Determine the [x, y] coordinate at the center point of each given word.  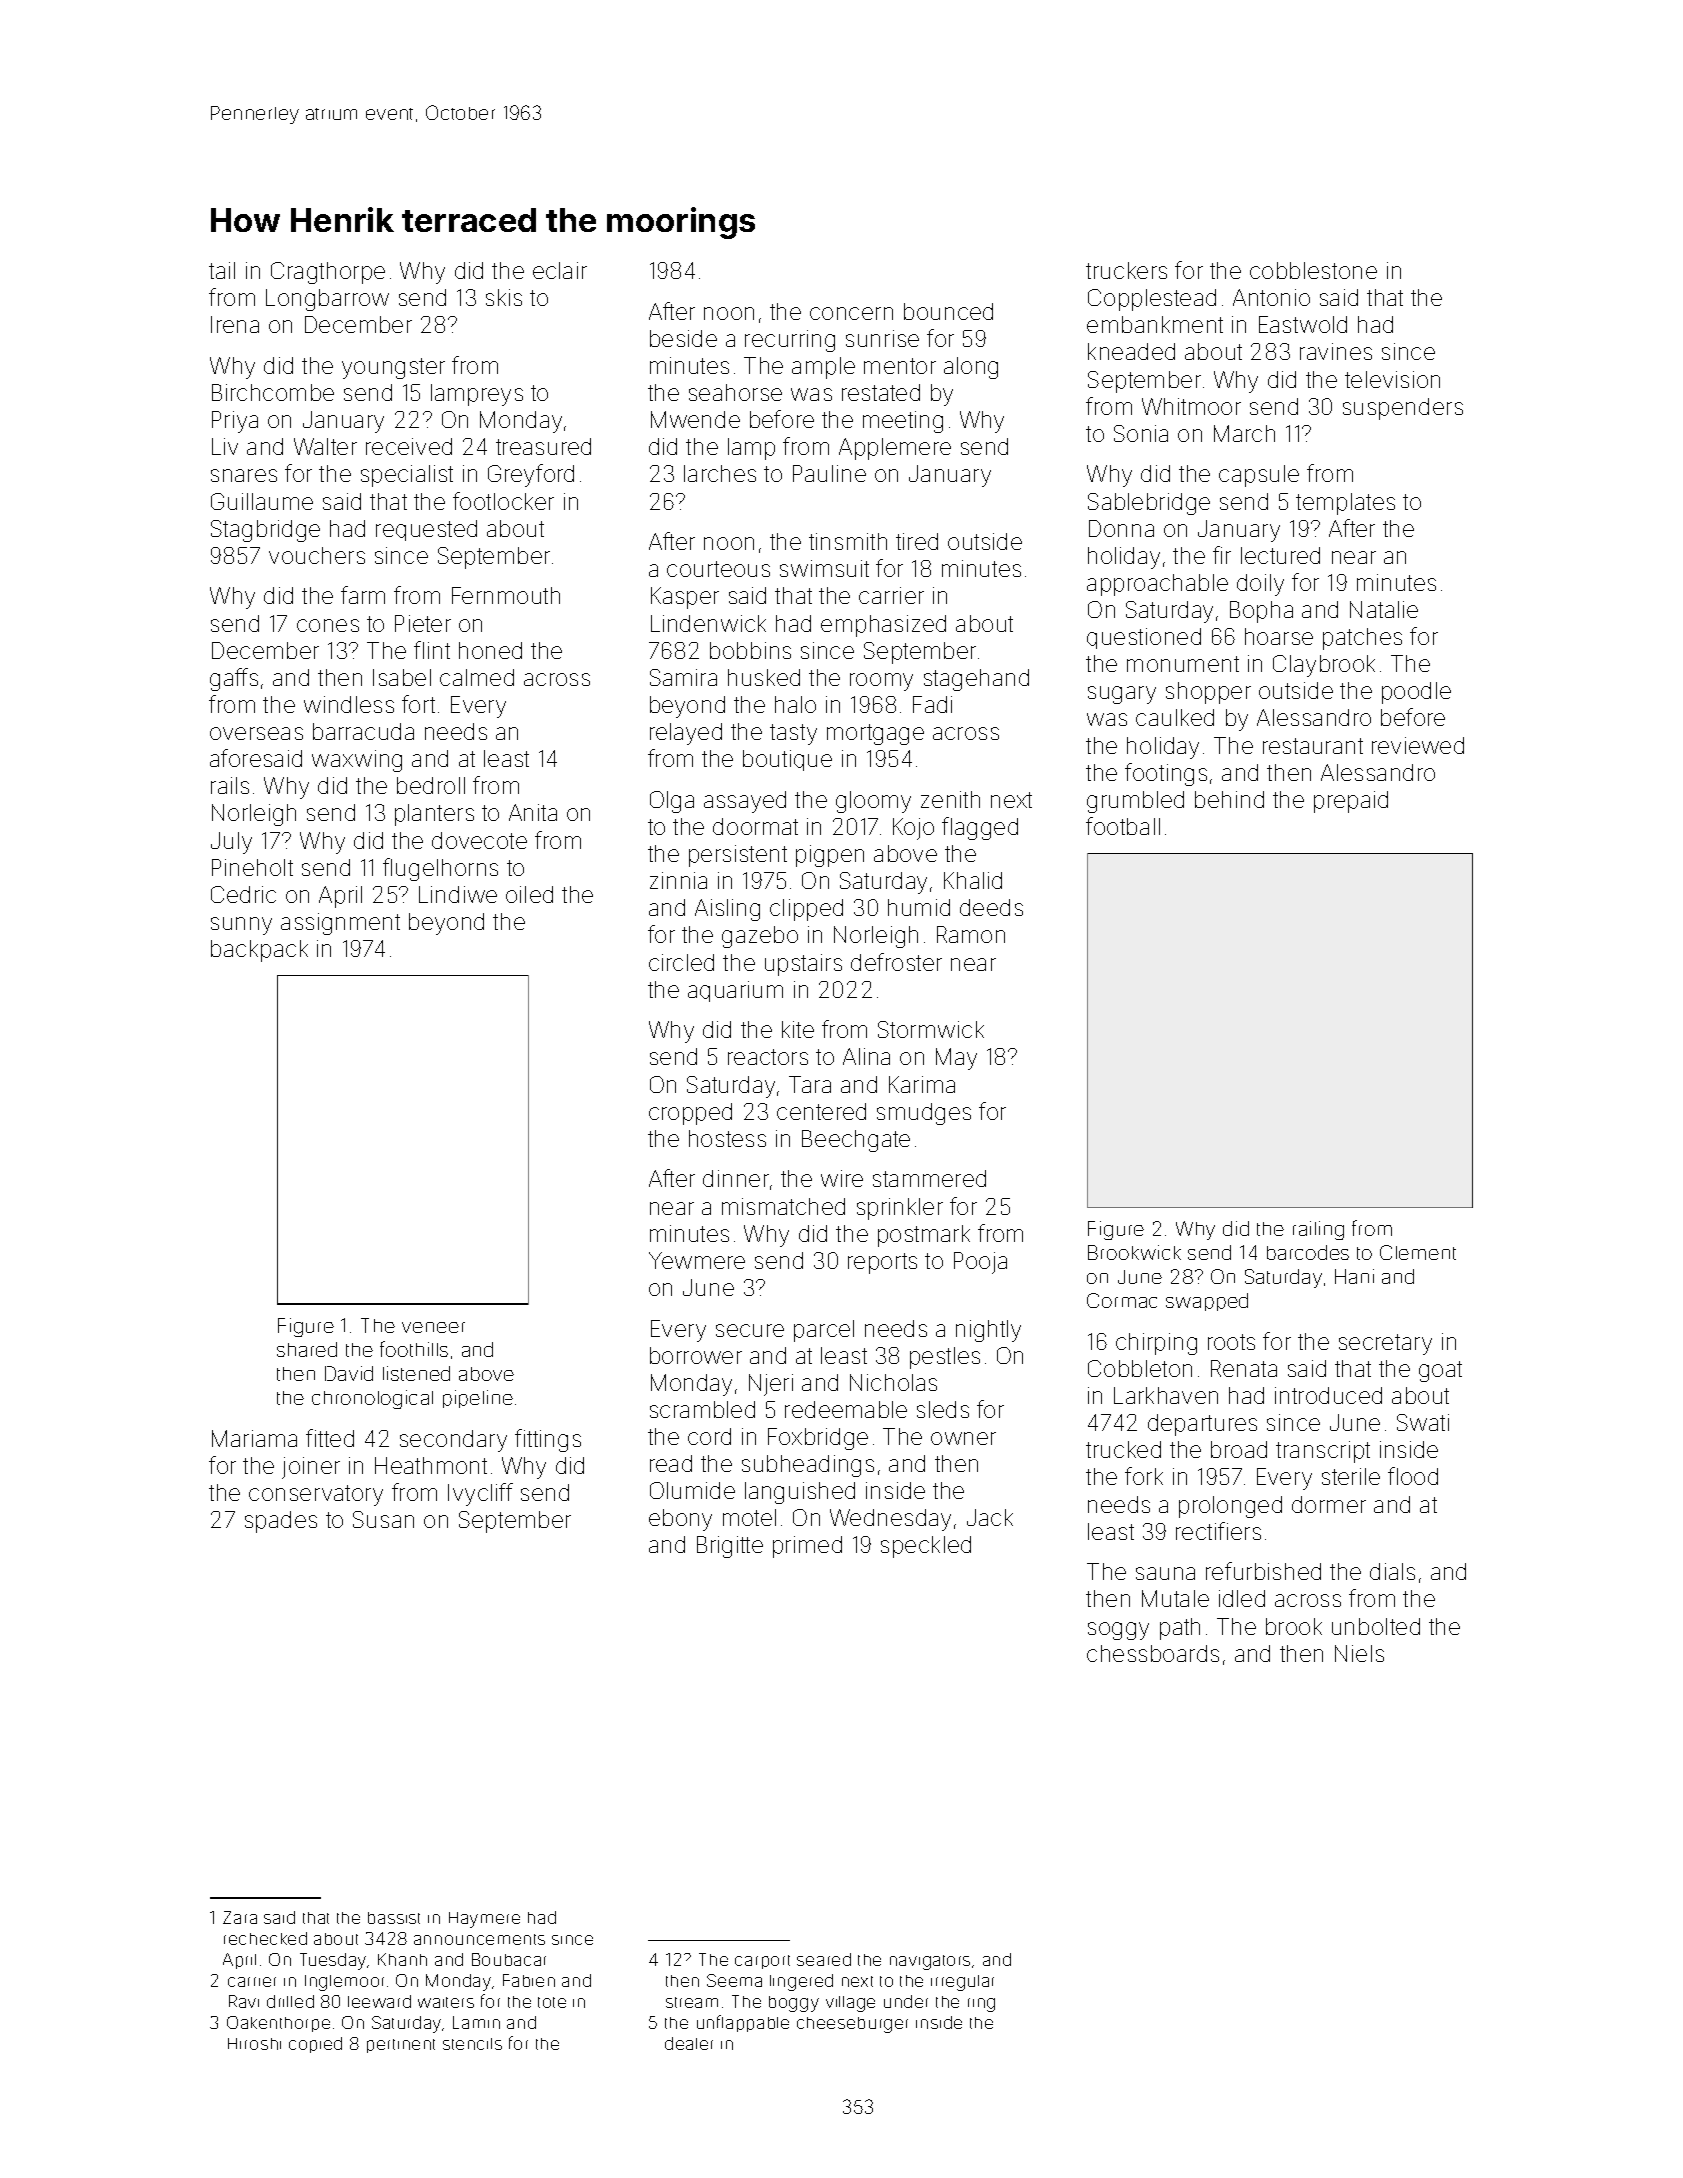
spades [281, 1522]
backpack [259, 951]
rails [230, 785]
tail [222, 270]
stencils [472, 2044]
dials [1392, 1571]
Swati [1423, 1422]
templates [1345, 504]
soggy [1118, 1631]
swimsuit [824, 568]
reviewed [1418, 745]
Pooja [980, 1263]
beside [683, 338]
